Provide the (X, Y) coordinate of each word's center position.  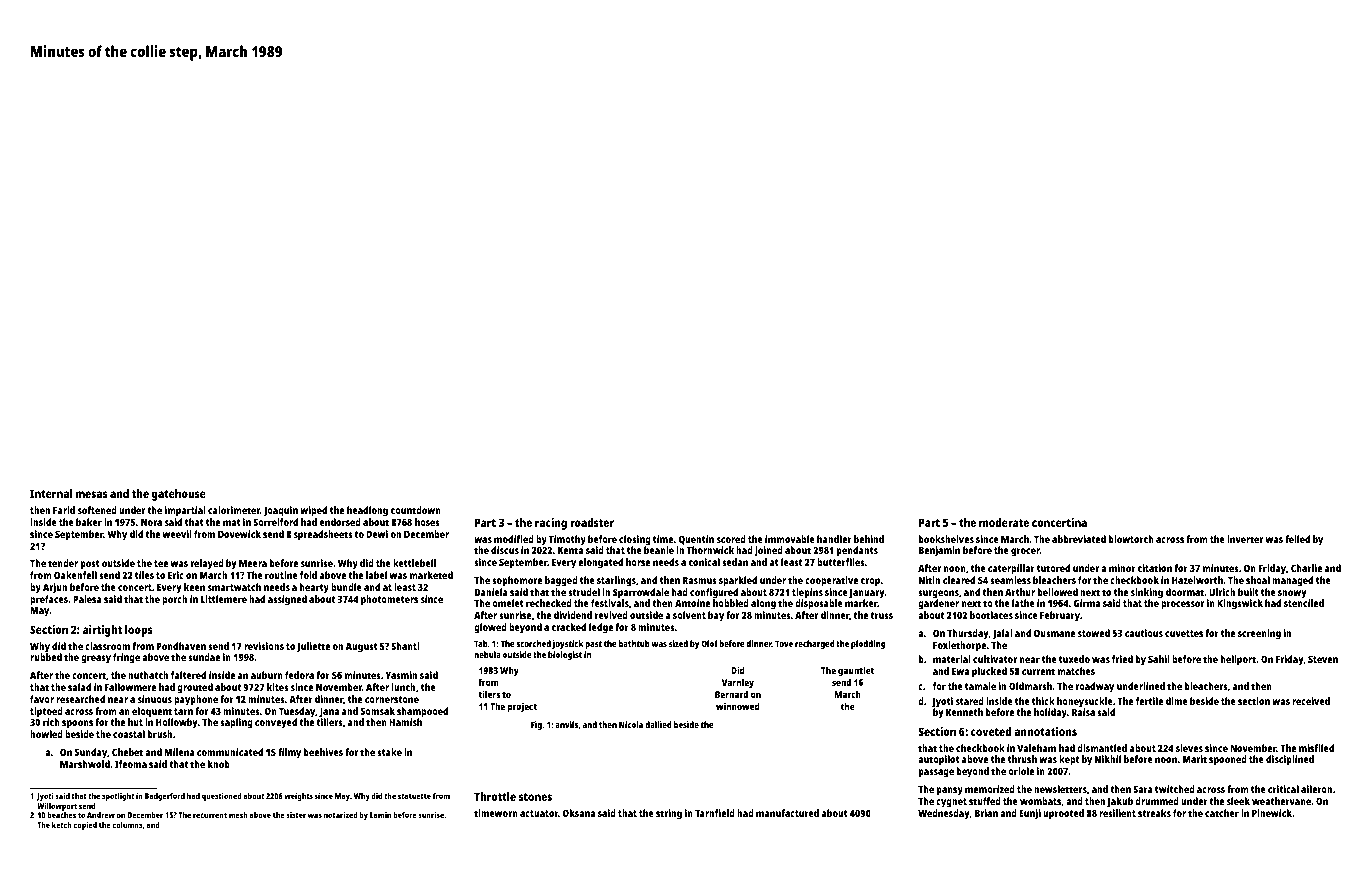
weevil (177, 534)
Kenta (570, 550)
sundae (204, 657)
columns (127, 825)
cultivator (995, 659)
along (763, 604)
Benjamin (939, 551)
